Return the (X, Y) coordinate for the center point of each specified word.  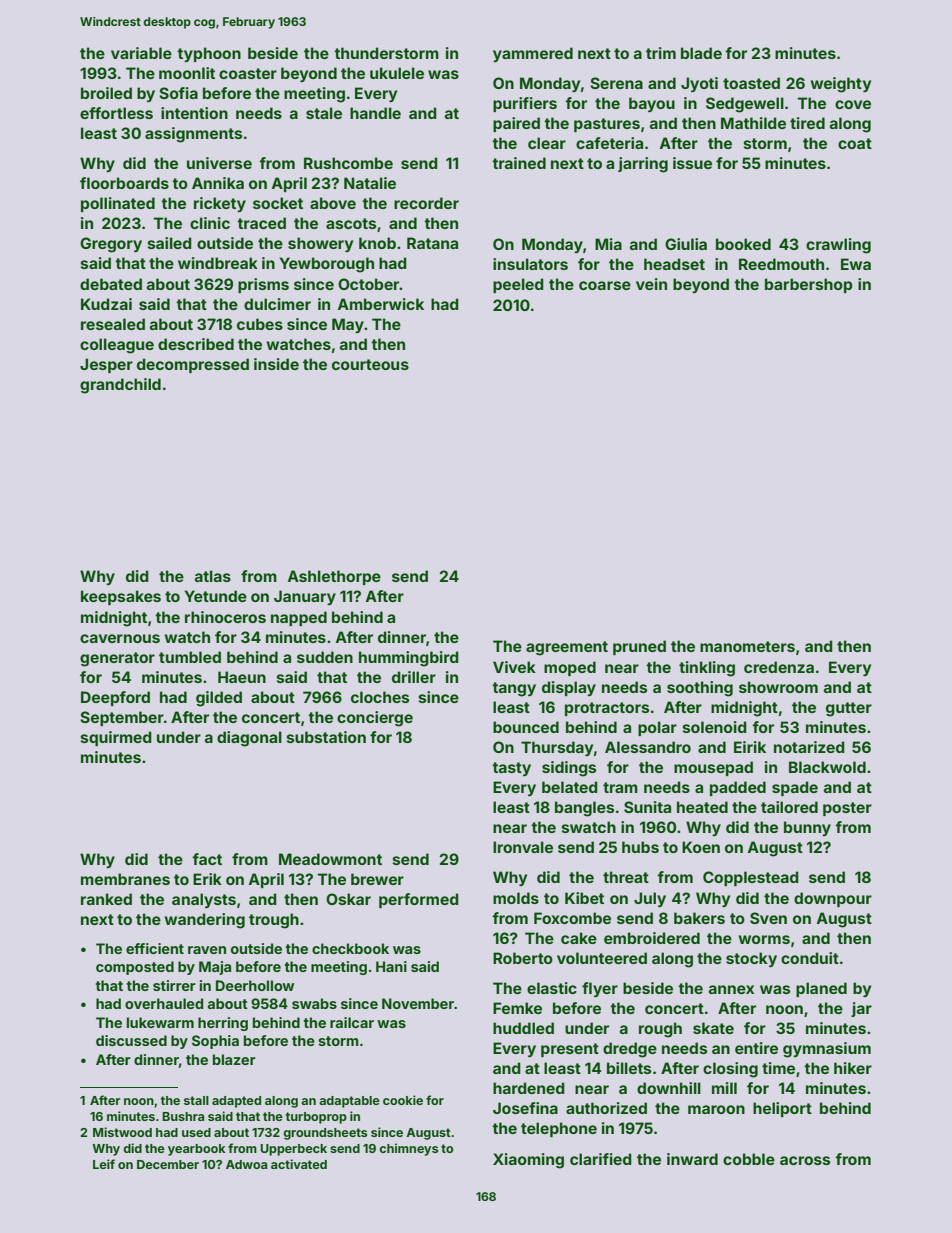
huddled (523, 1028)
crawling (838, 246)
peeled (518, 285)
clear (547, 143)
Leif (104, 1164)
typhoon (209, 54)
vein (651, 284)
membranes (125, 879)
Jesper (106, 365)
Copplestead (751, 878)
